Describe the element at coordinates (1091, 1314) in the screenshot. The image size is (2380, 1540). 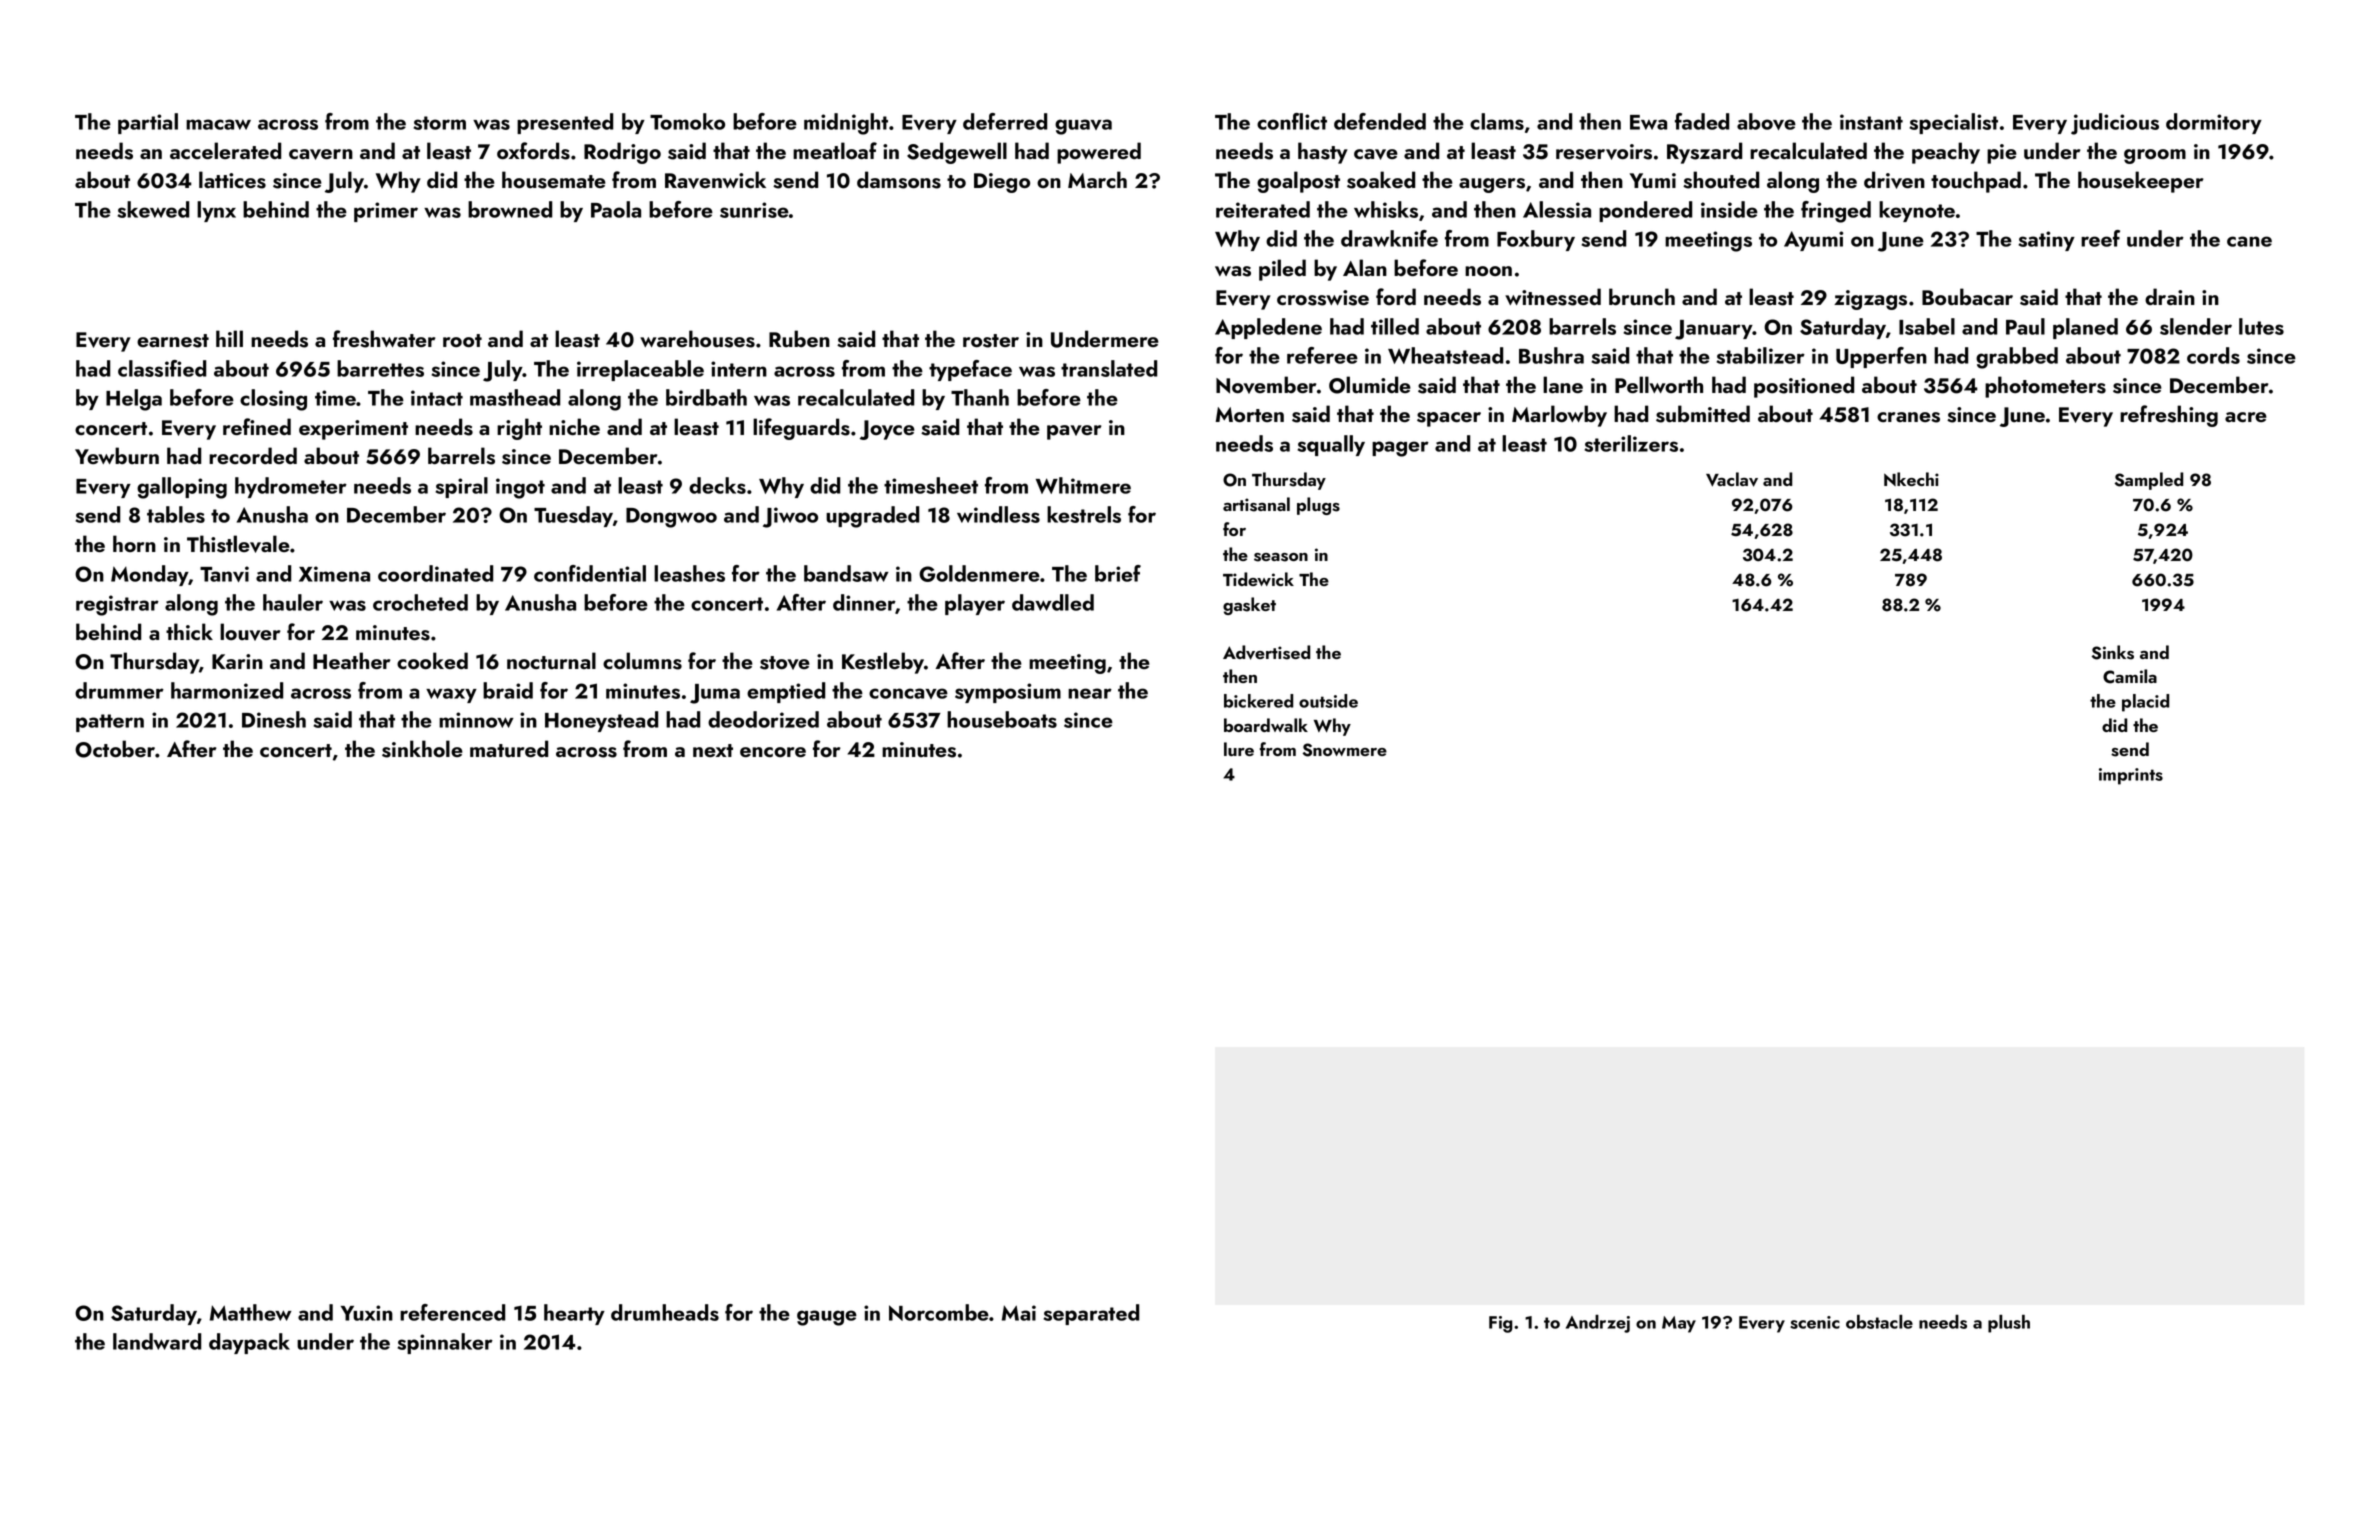
I see `separated` at that location.
